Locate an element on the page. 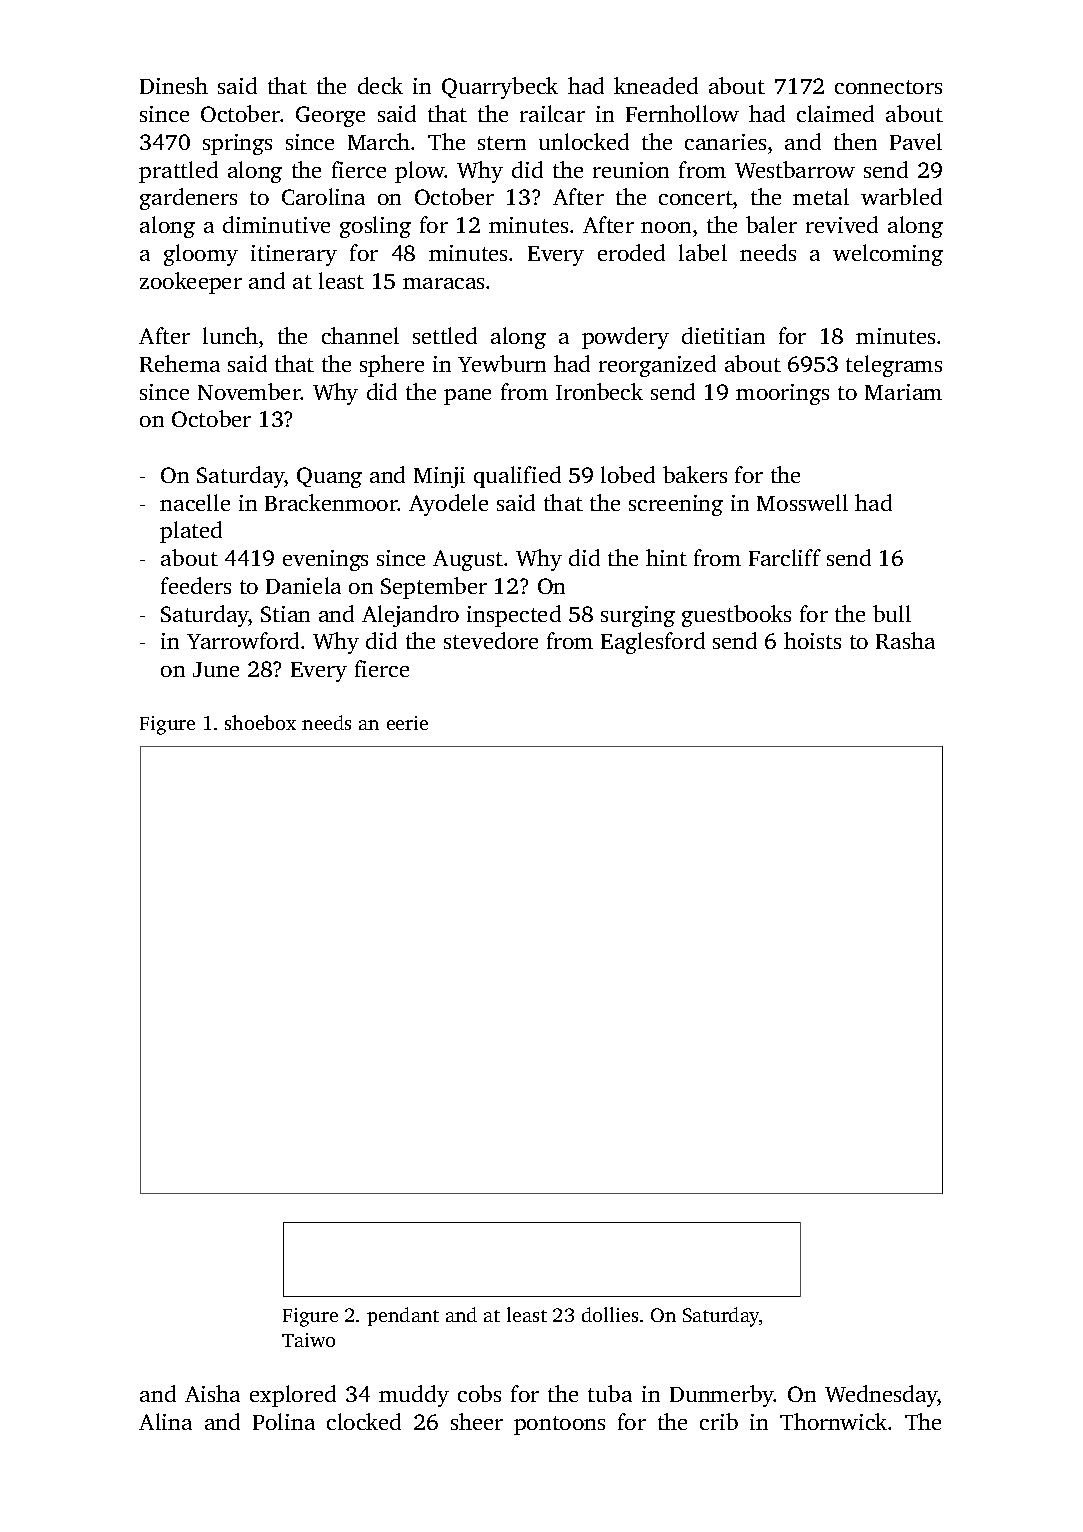  Alina is located at coordinates (165, 1421).
